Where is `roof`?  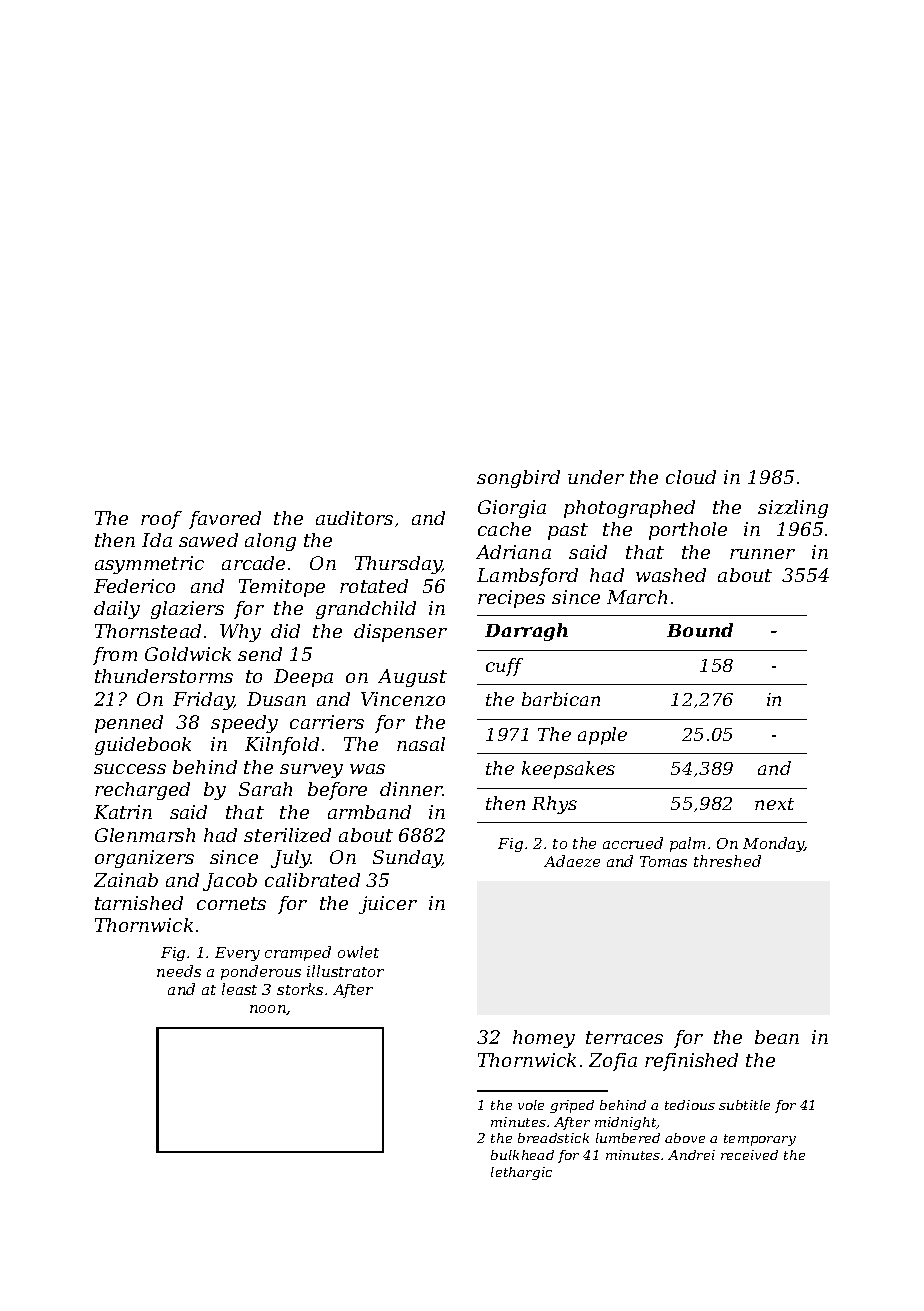 roof is located at coordinates (161, 520).
